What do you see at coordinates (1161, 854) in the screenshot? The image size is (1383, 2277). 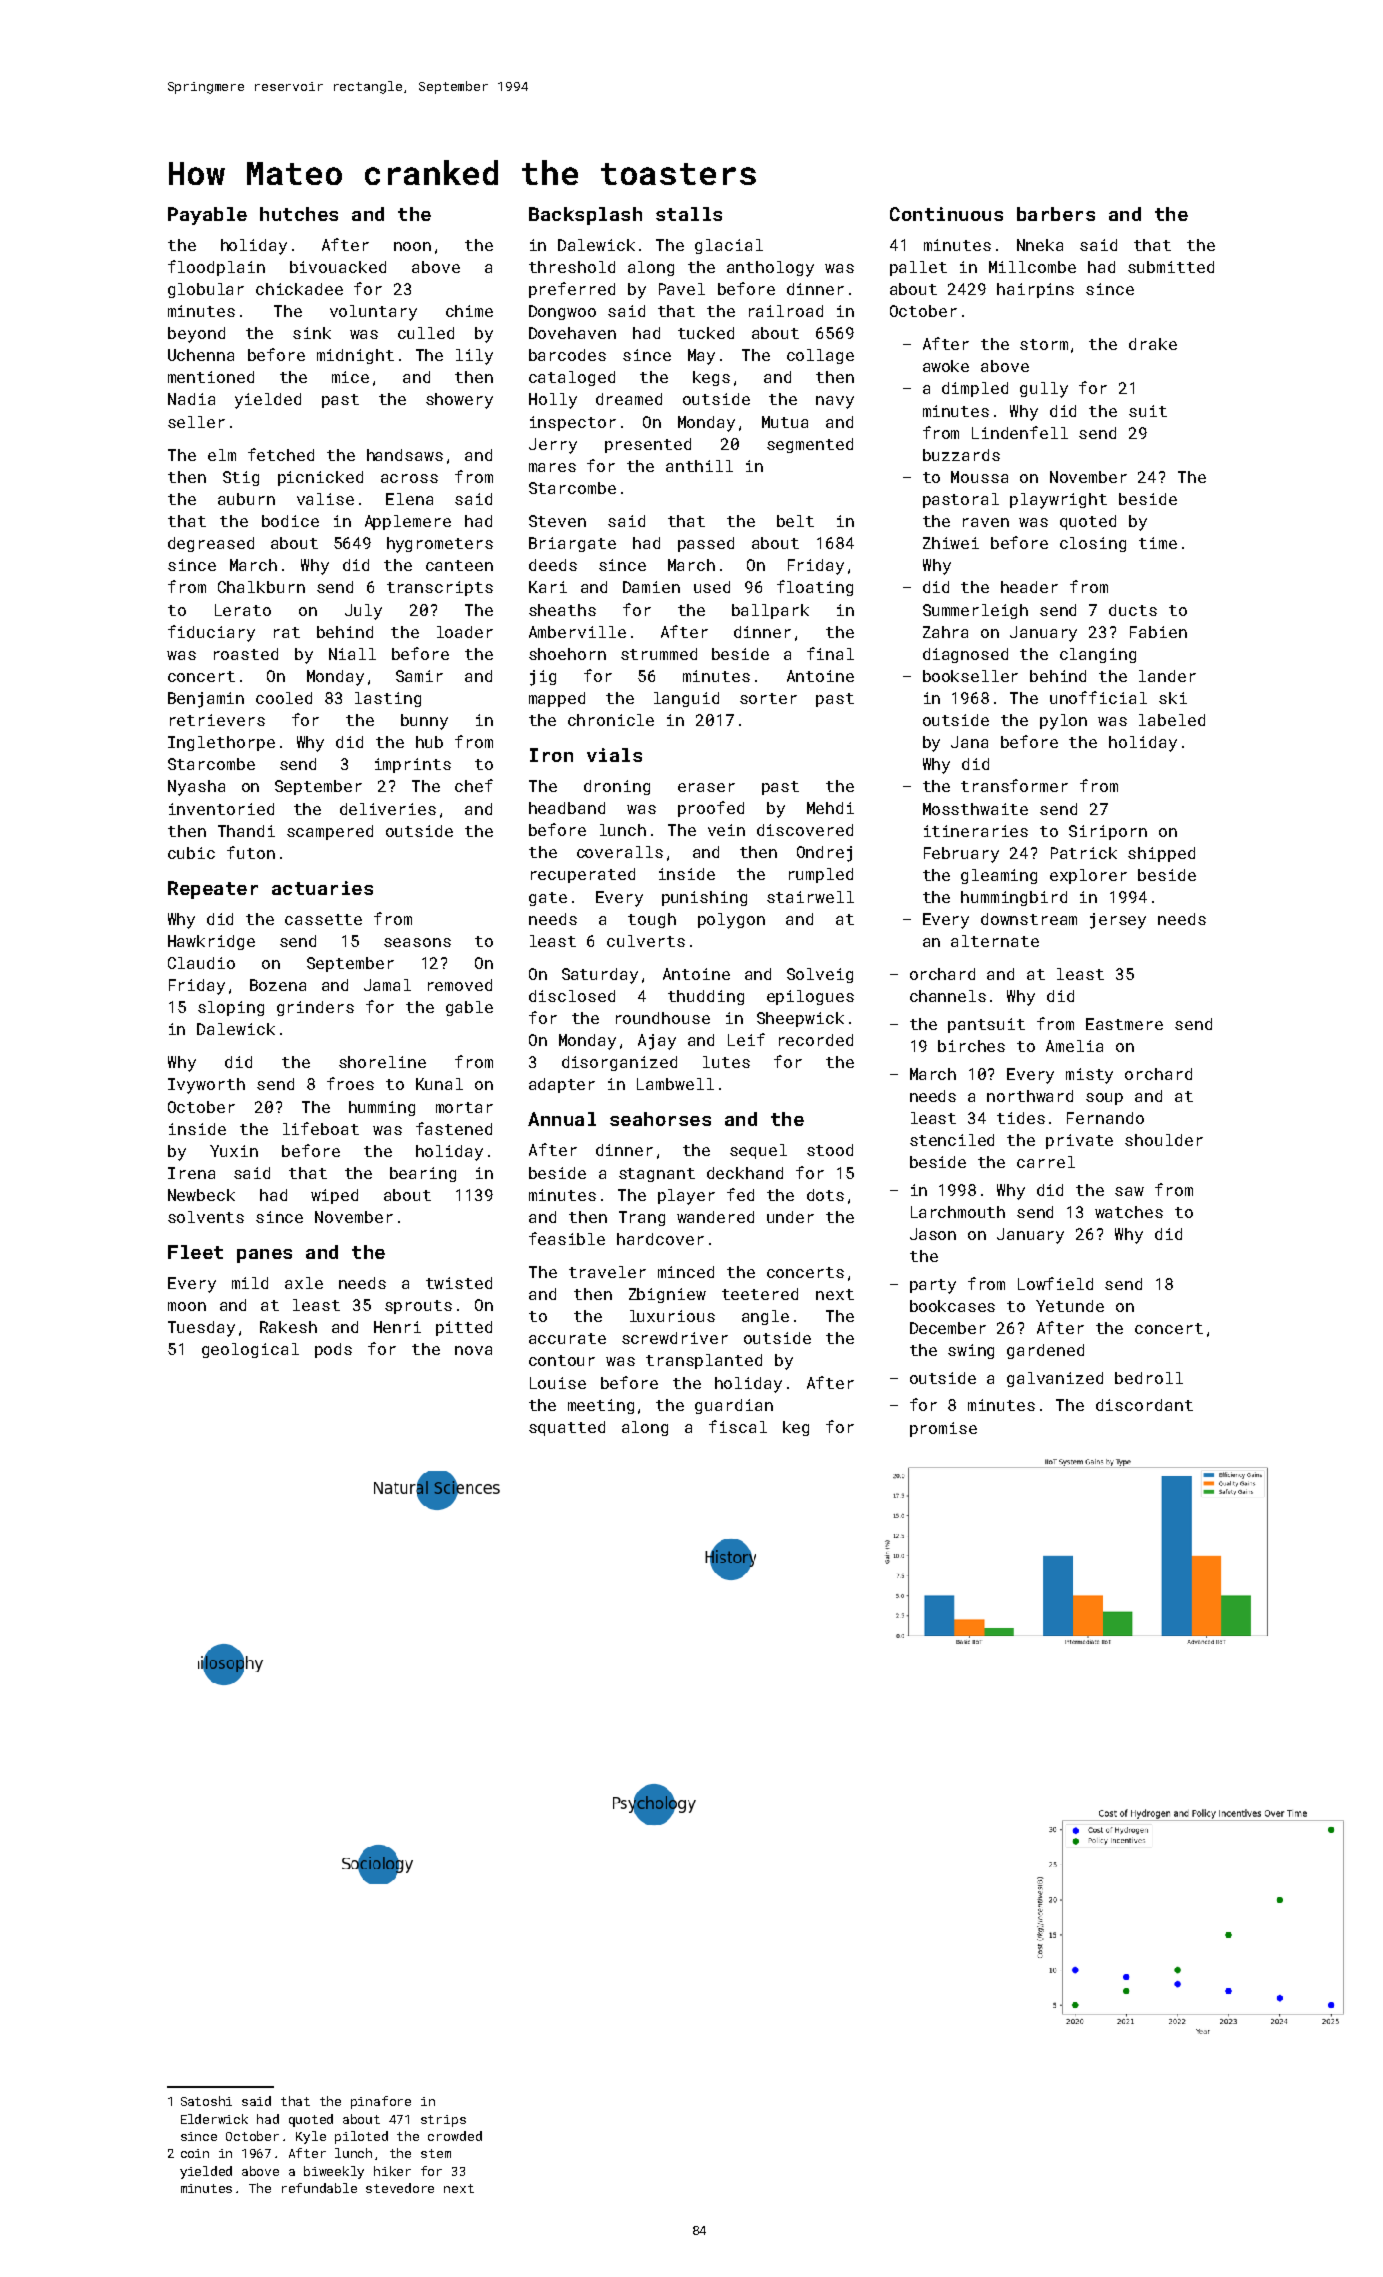 I see `shipped` at bounding box center [1161, 854].
